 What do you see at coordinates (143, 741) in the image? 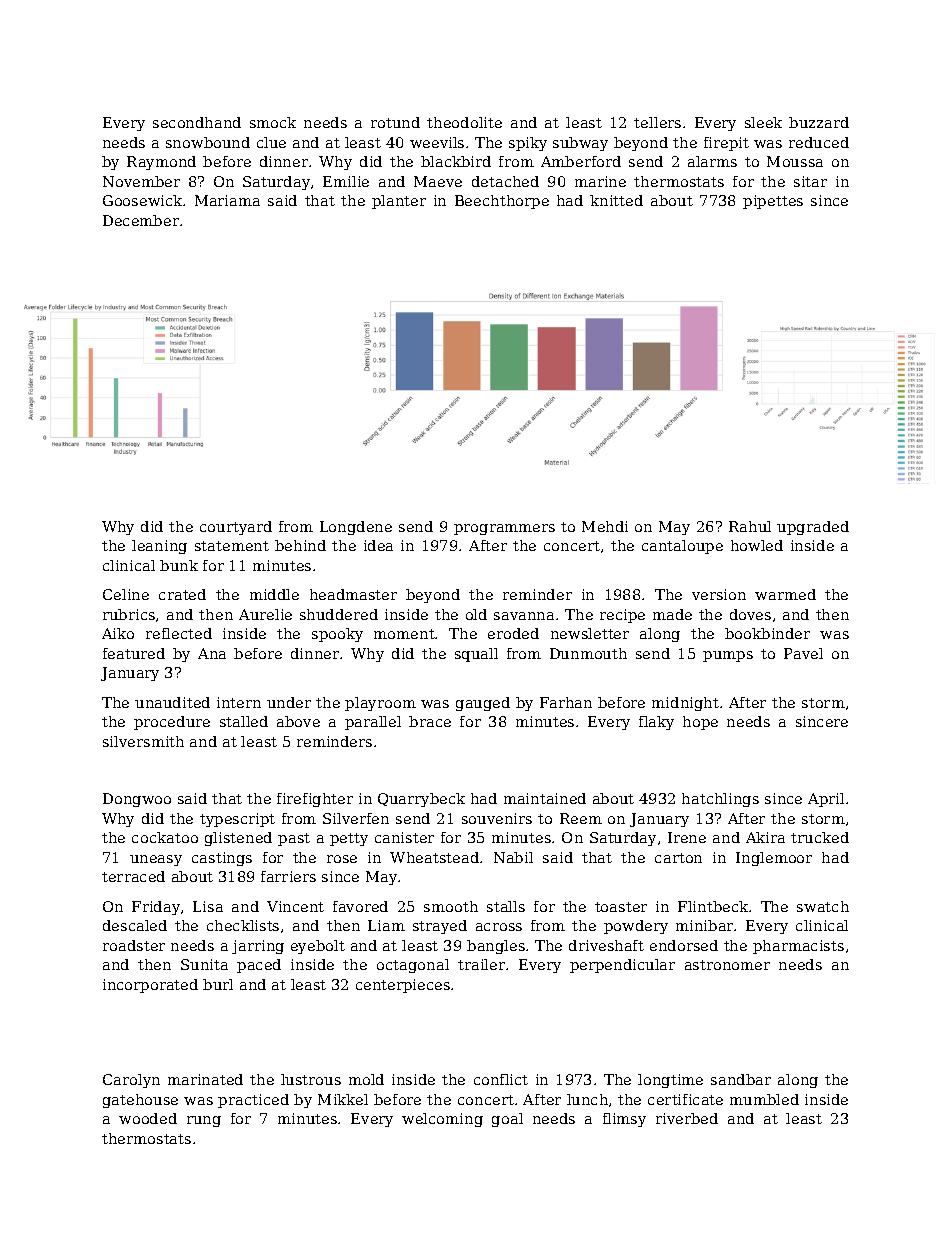
I see `silversmith` at bounding box center [143, 741].
